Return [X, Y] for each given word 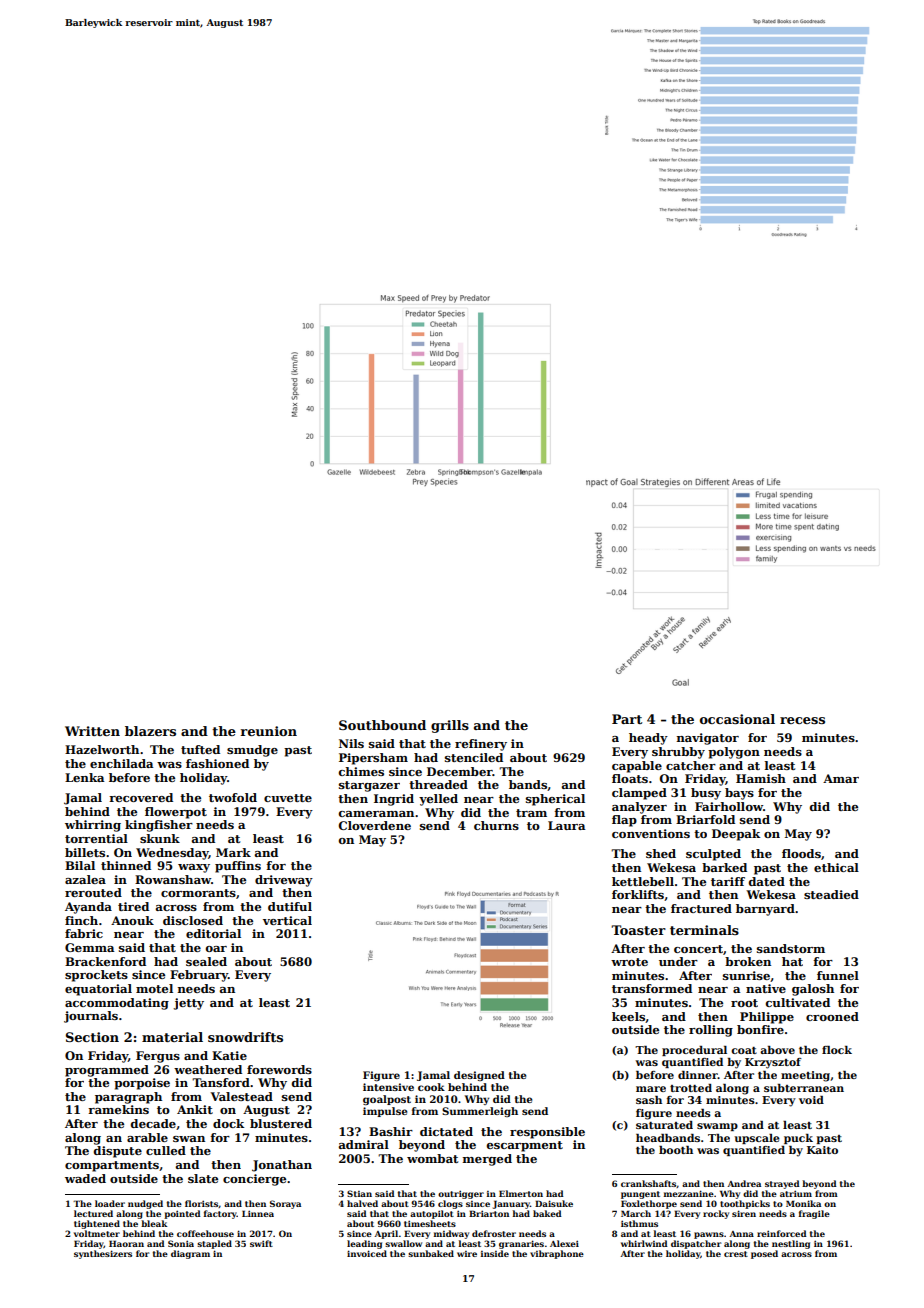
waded [85, 1178]
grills [450, 726]
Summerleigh [480, 1112]
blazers [150, 731]
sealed [206, 961]
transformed [652, 988]
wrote [629, 962]
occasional [737, 719]
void [811, 1100]
